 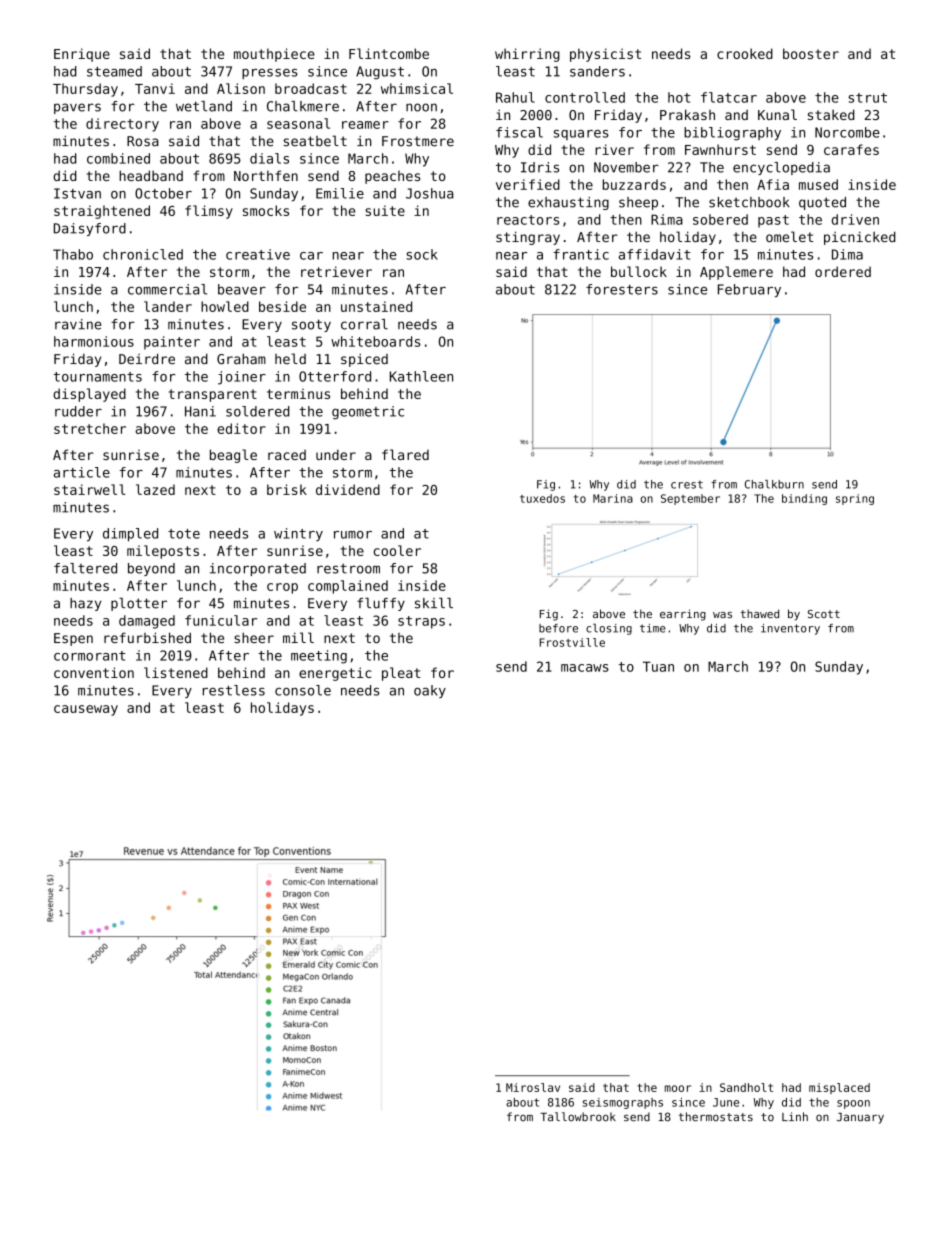 What do you see at coordinates (851, 149) in the image?
I see `carafes` at bounding box center [851, 149].
